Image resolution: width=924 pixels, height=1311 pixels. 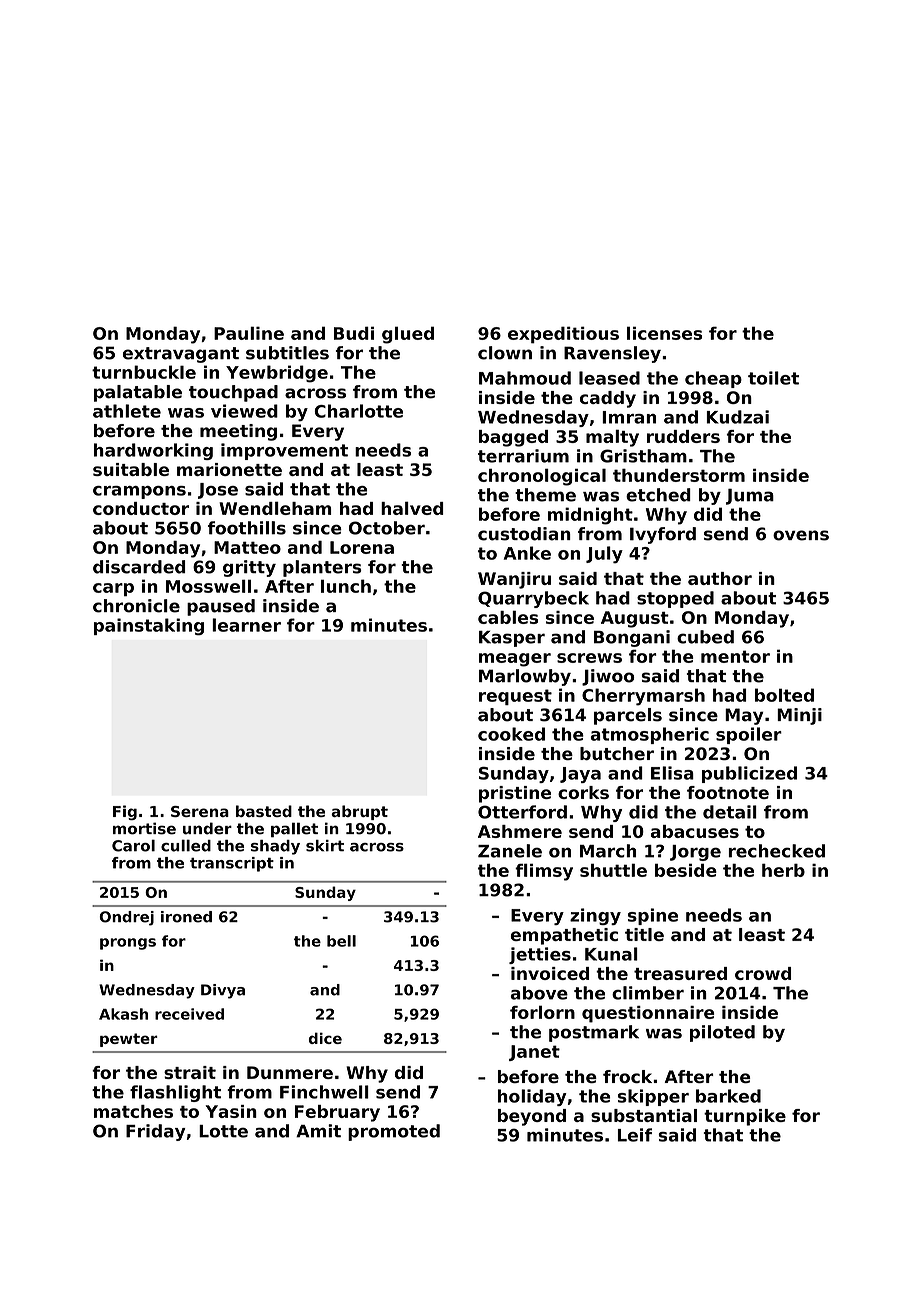 What do you see at coordinates (346, 586) in the document?
I see `lunch` at bounding box center [346, 586].
